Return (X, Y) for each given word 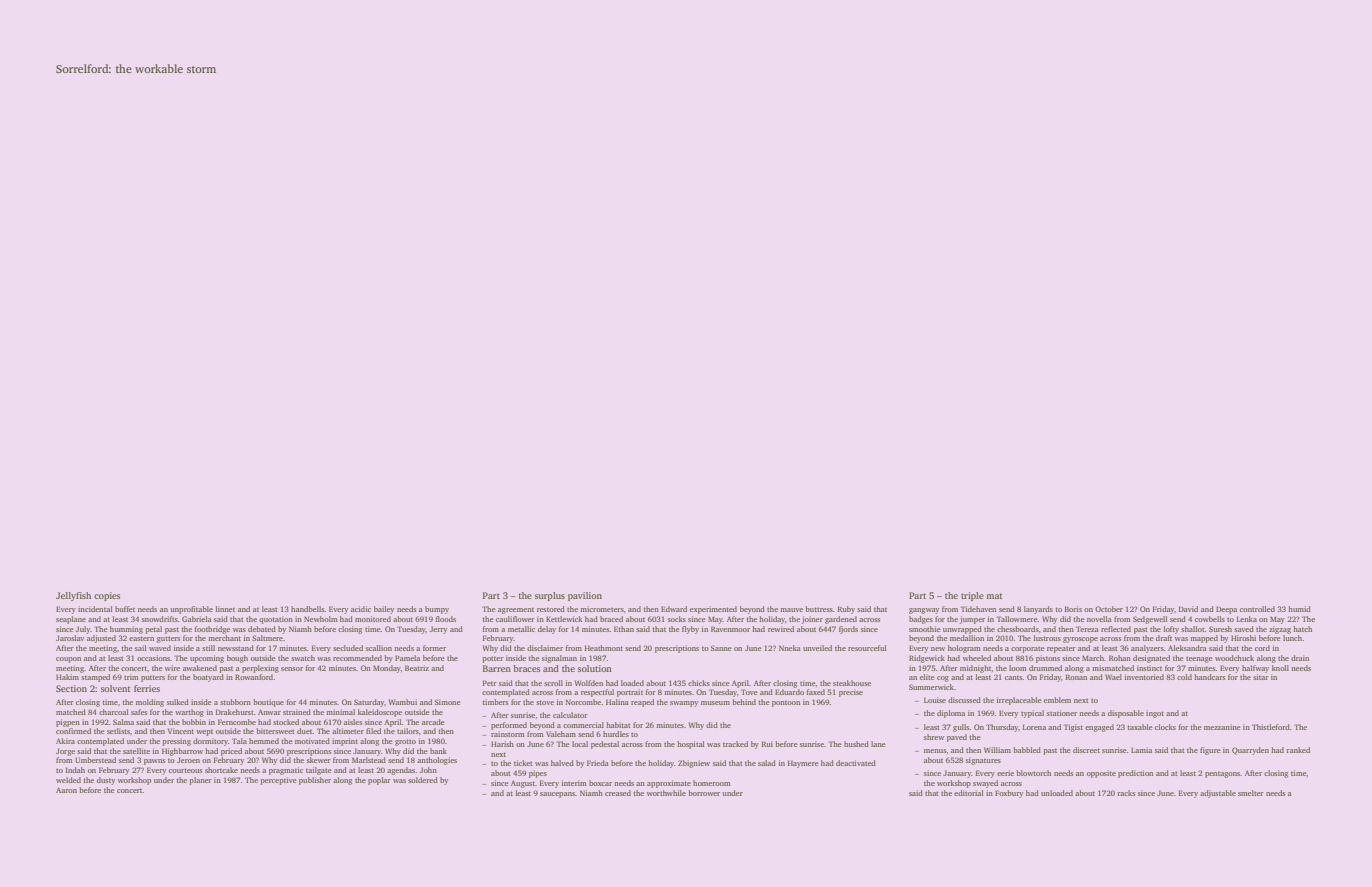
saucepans (557, 795)
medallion (967, 638)
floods (445, 619)
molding (150, 703)
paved (957, 738)
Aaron (66, 790)
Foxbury (1009, 794)
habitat (618, 725)
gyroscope (1080, 640)
